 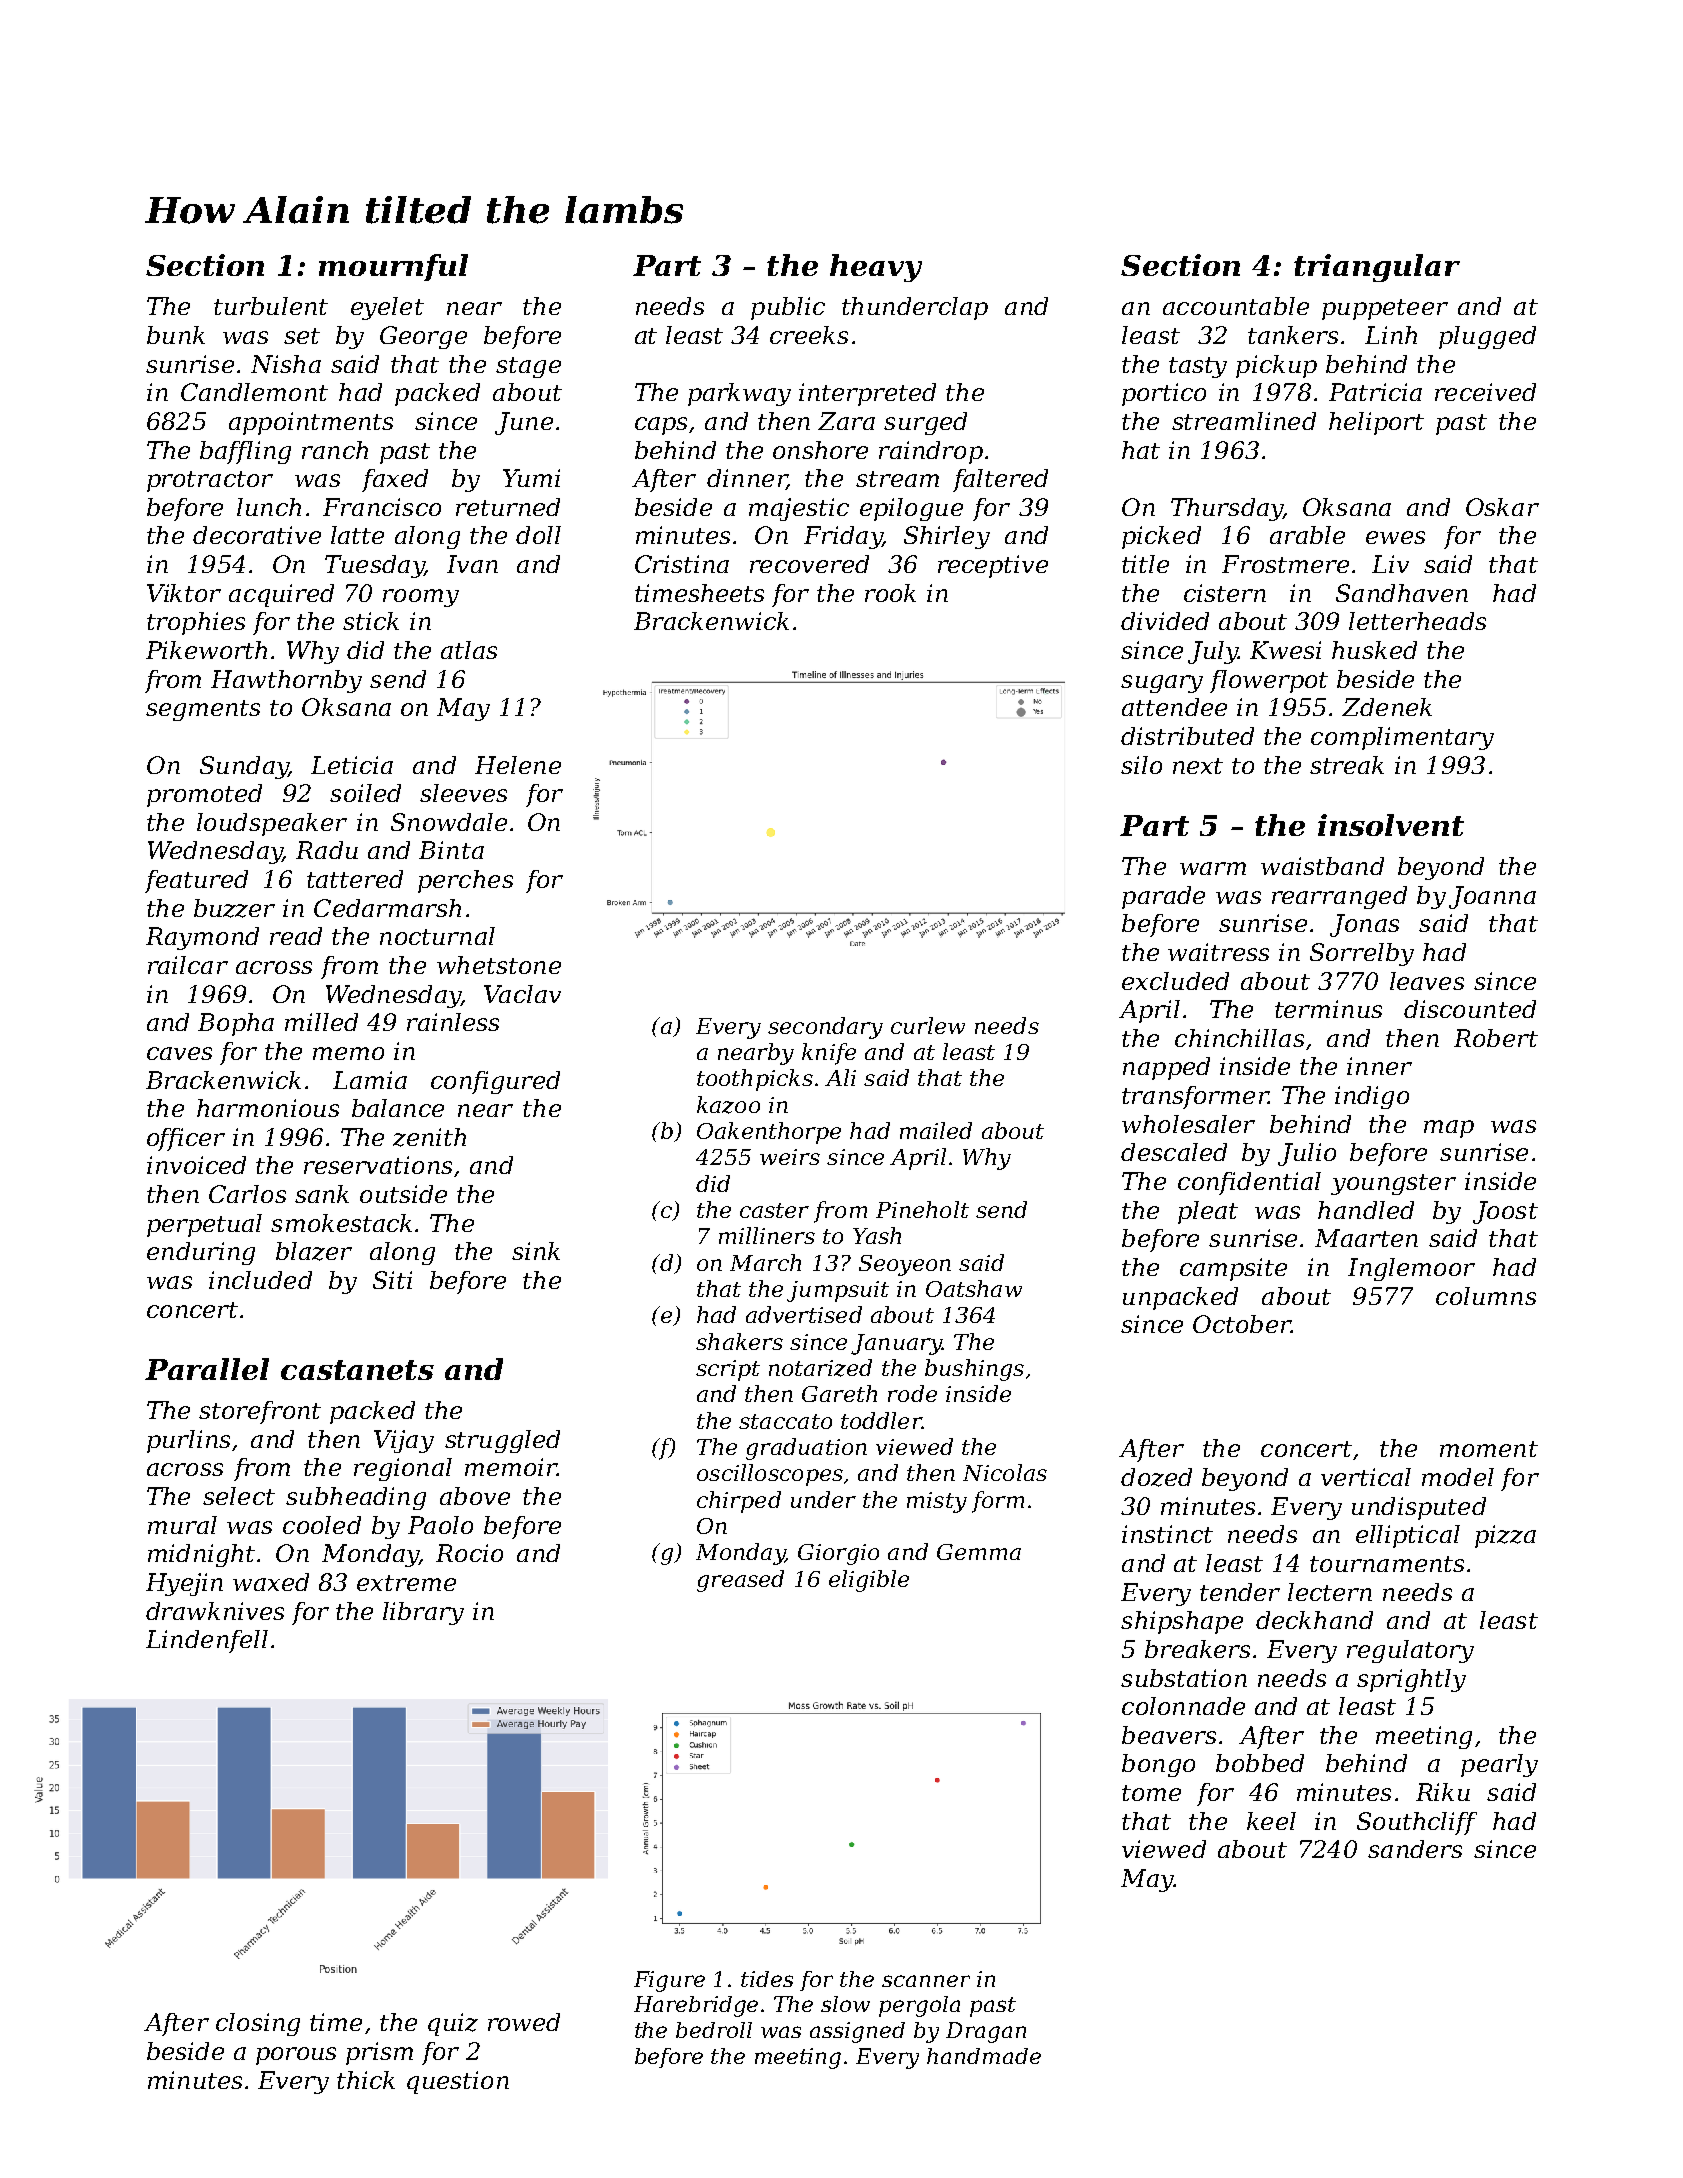 What do you see at coordinates (1377, 268) in the image?
I see `triangular` at bounding box center [1377, 268].
